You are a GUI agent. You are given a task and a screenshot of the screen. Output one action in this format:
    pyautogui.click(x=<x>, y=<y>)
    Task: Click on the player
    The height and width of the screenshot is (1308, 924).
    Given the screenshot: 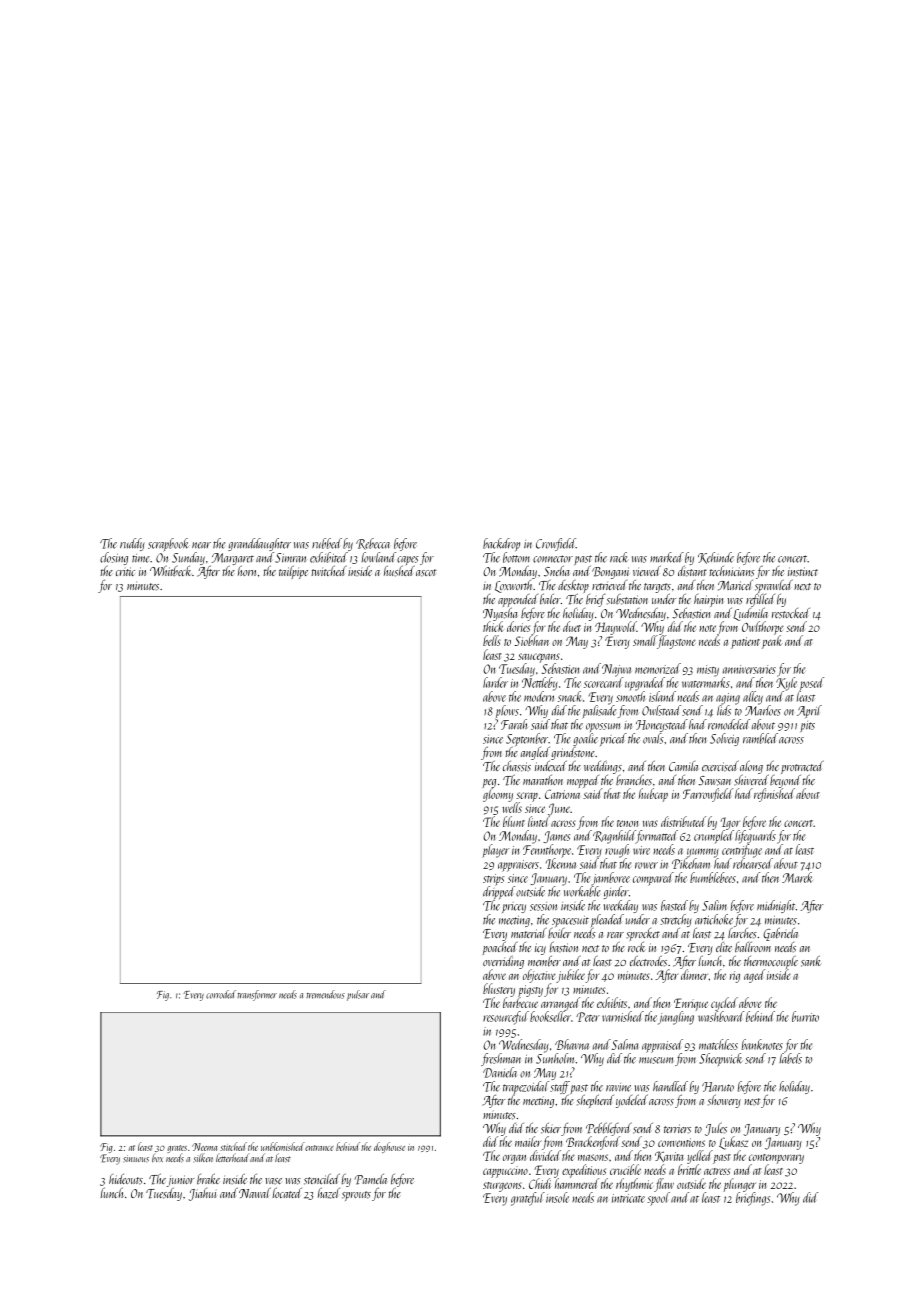 What is the action you would take?
    pyautogui.click(x=495, y=851)
